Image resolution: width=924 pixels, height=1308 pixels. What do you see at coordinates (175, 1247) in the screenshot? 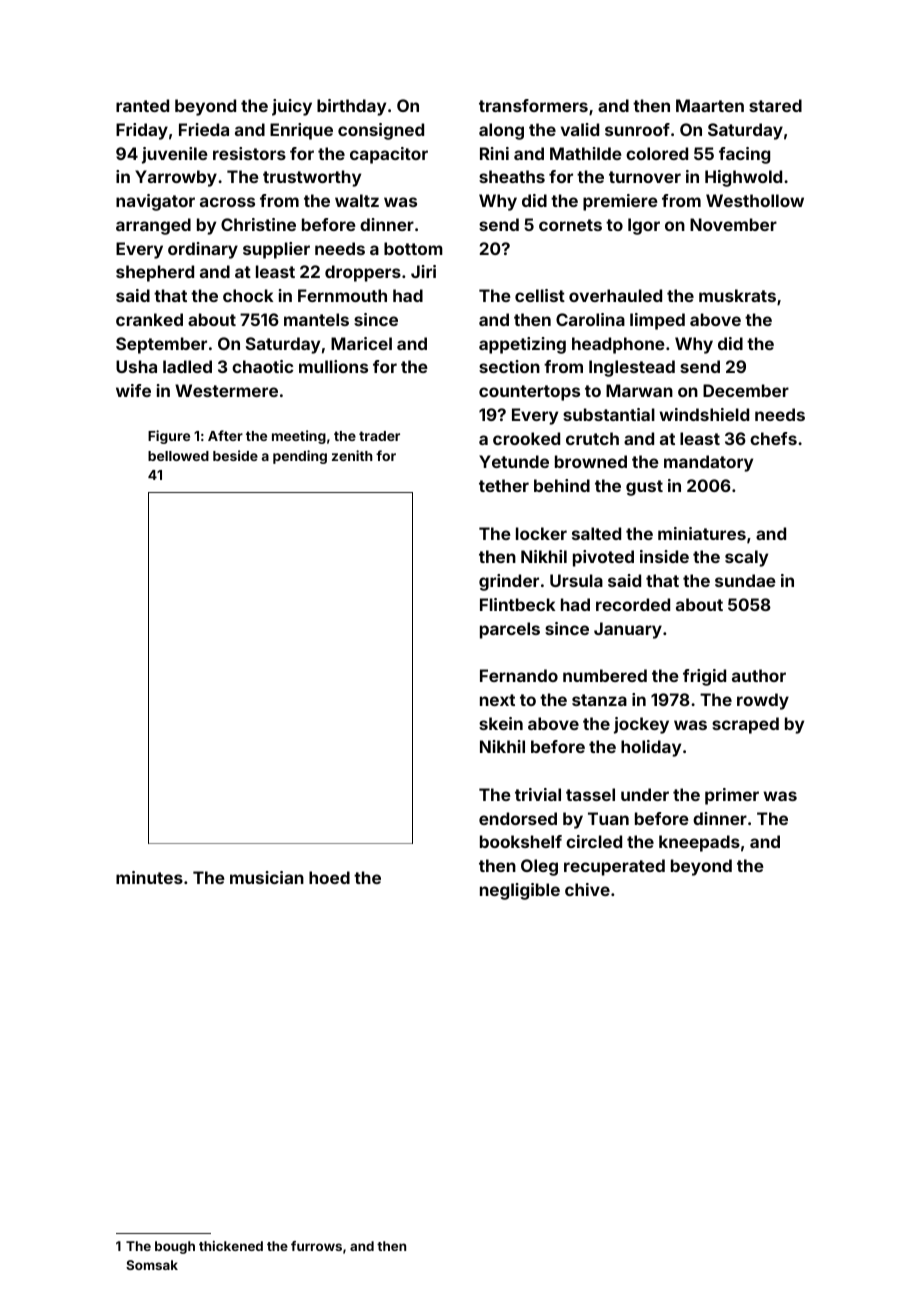
I see `bough` at bounding box center [175, 1247].
